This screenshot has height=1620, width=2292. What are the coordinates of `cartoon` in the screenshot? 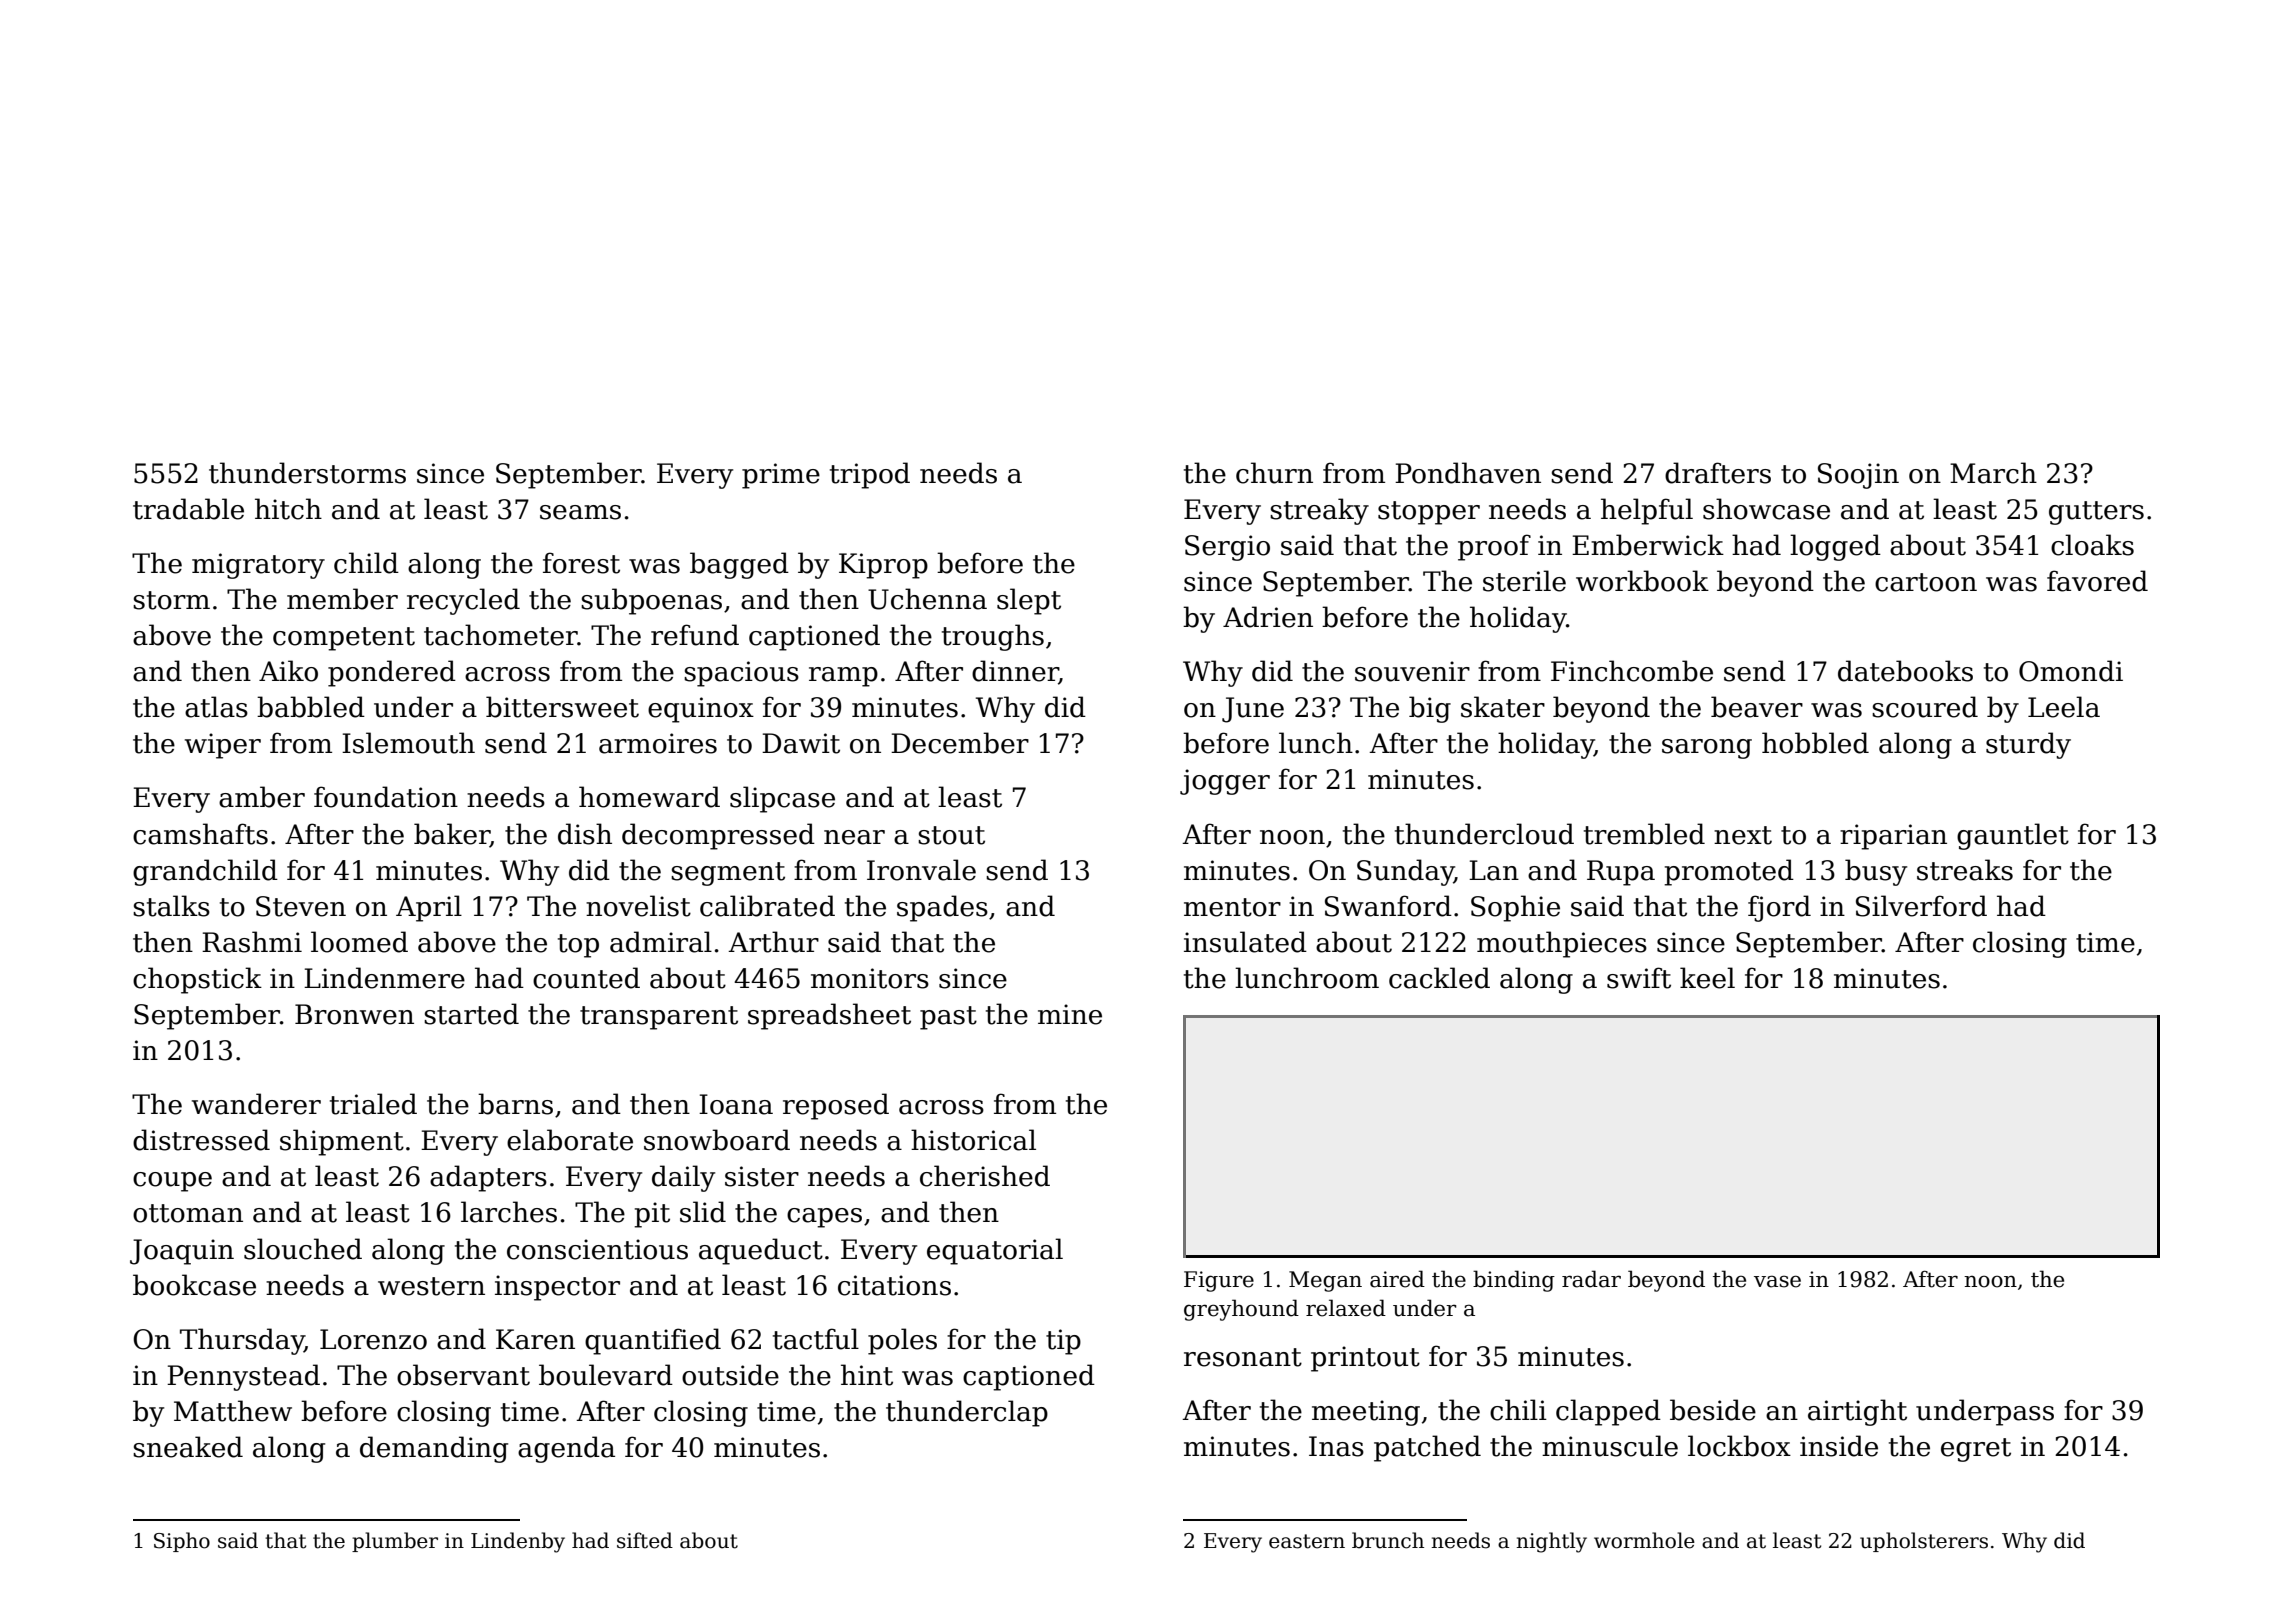 It's located at (1926, 582).
